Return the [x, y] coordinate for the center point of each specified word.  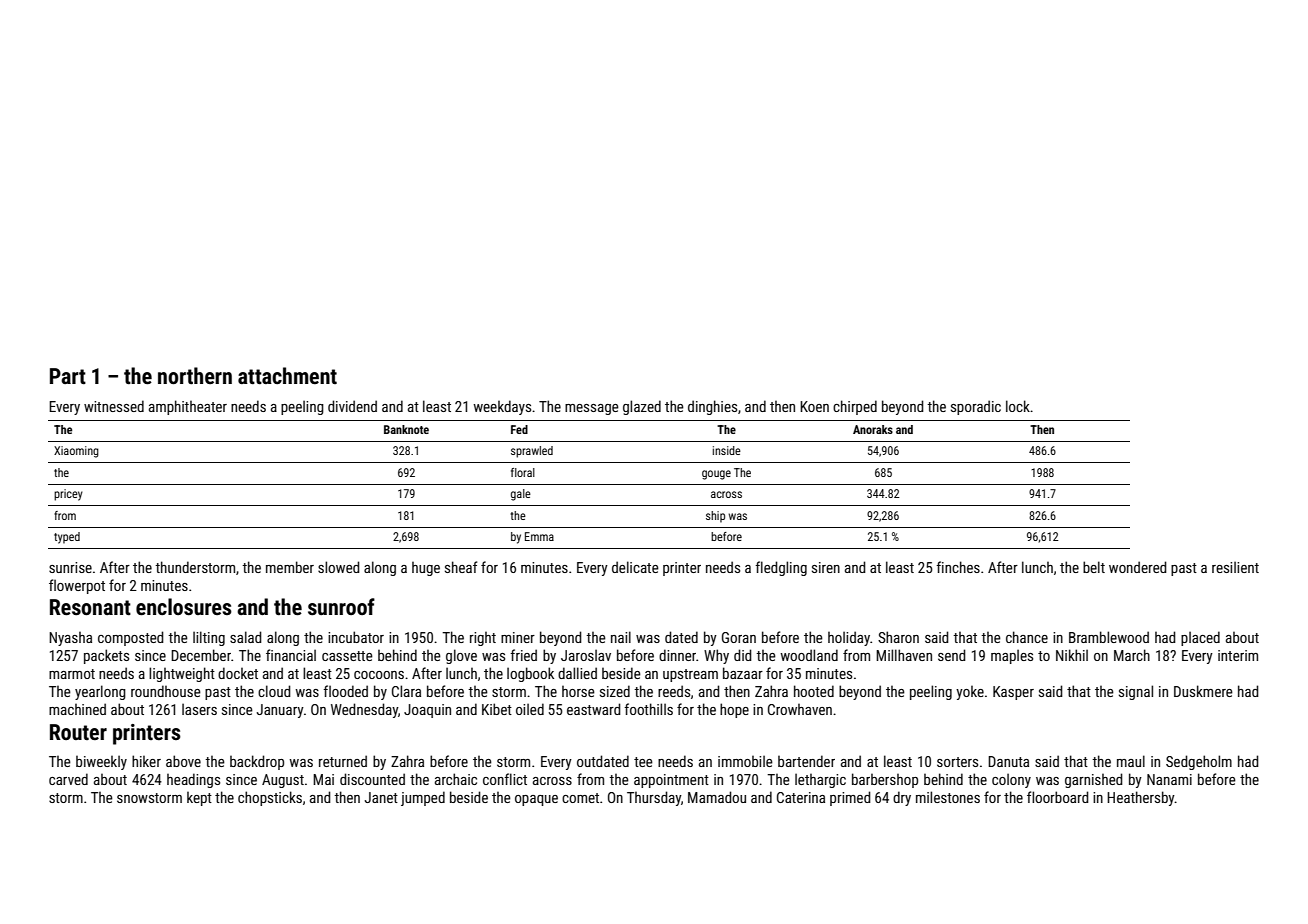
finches [958, 567]
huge [426, 568]
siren [826, 567]
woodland [809, 655]
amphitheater [188, 407]
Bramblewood [1109, 637]
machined [77, 709]
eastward [594, 709]
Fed [519, 429]
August [283, 781]
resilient [1235, 567]
